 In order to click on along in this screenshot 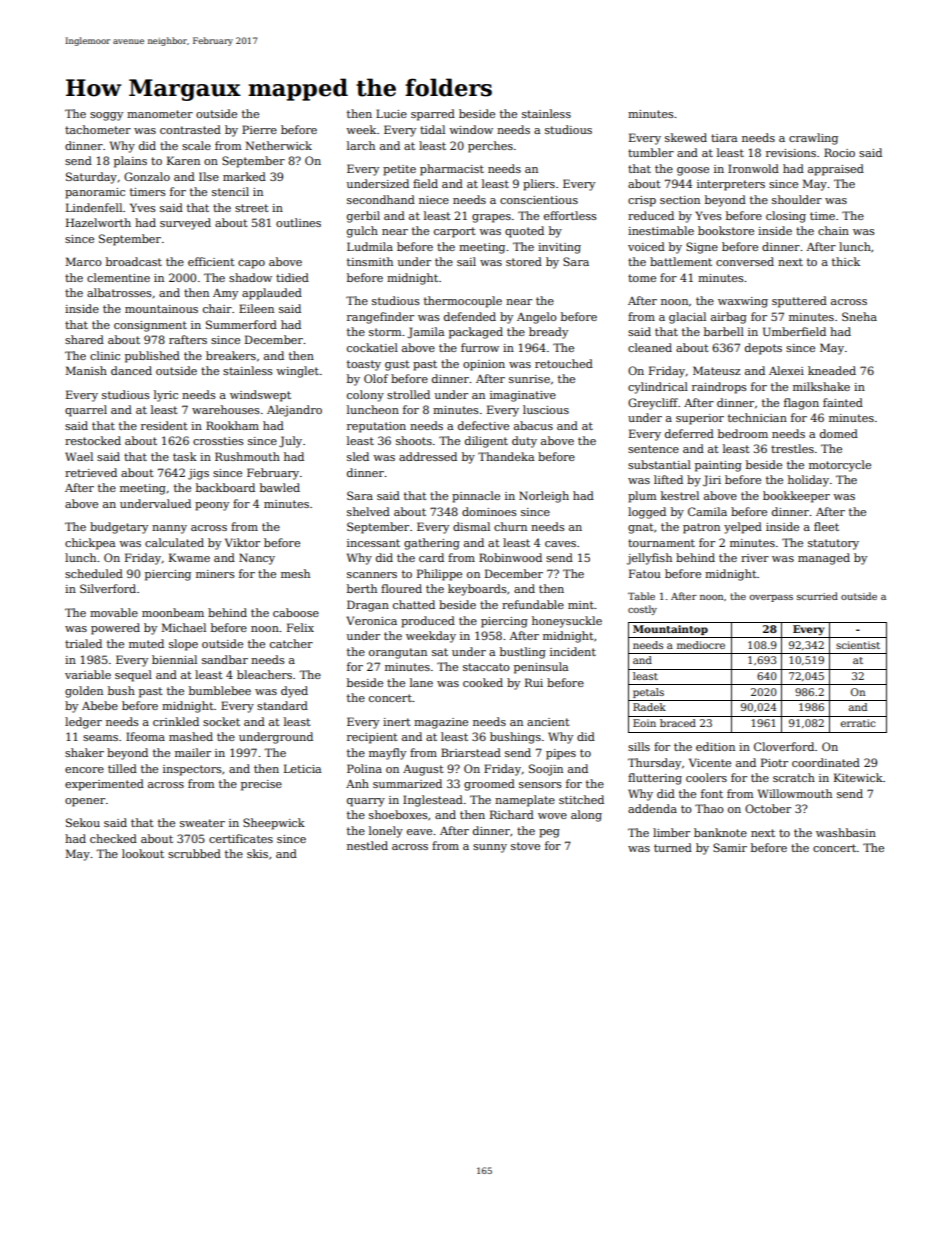, I will do `click(586, 816)`.
